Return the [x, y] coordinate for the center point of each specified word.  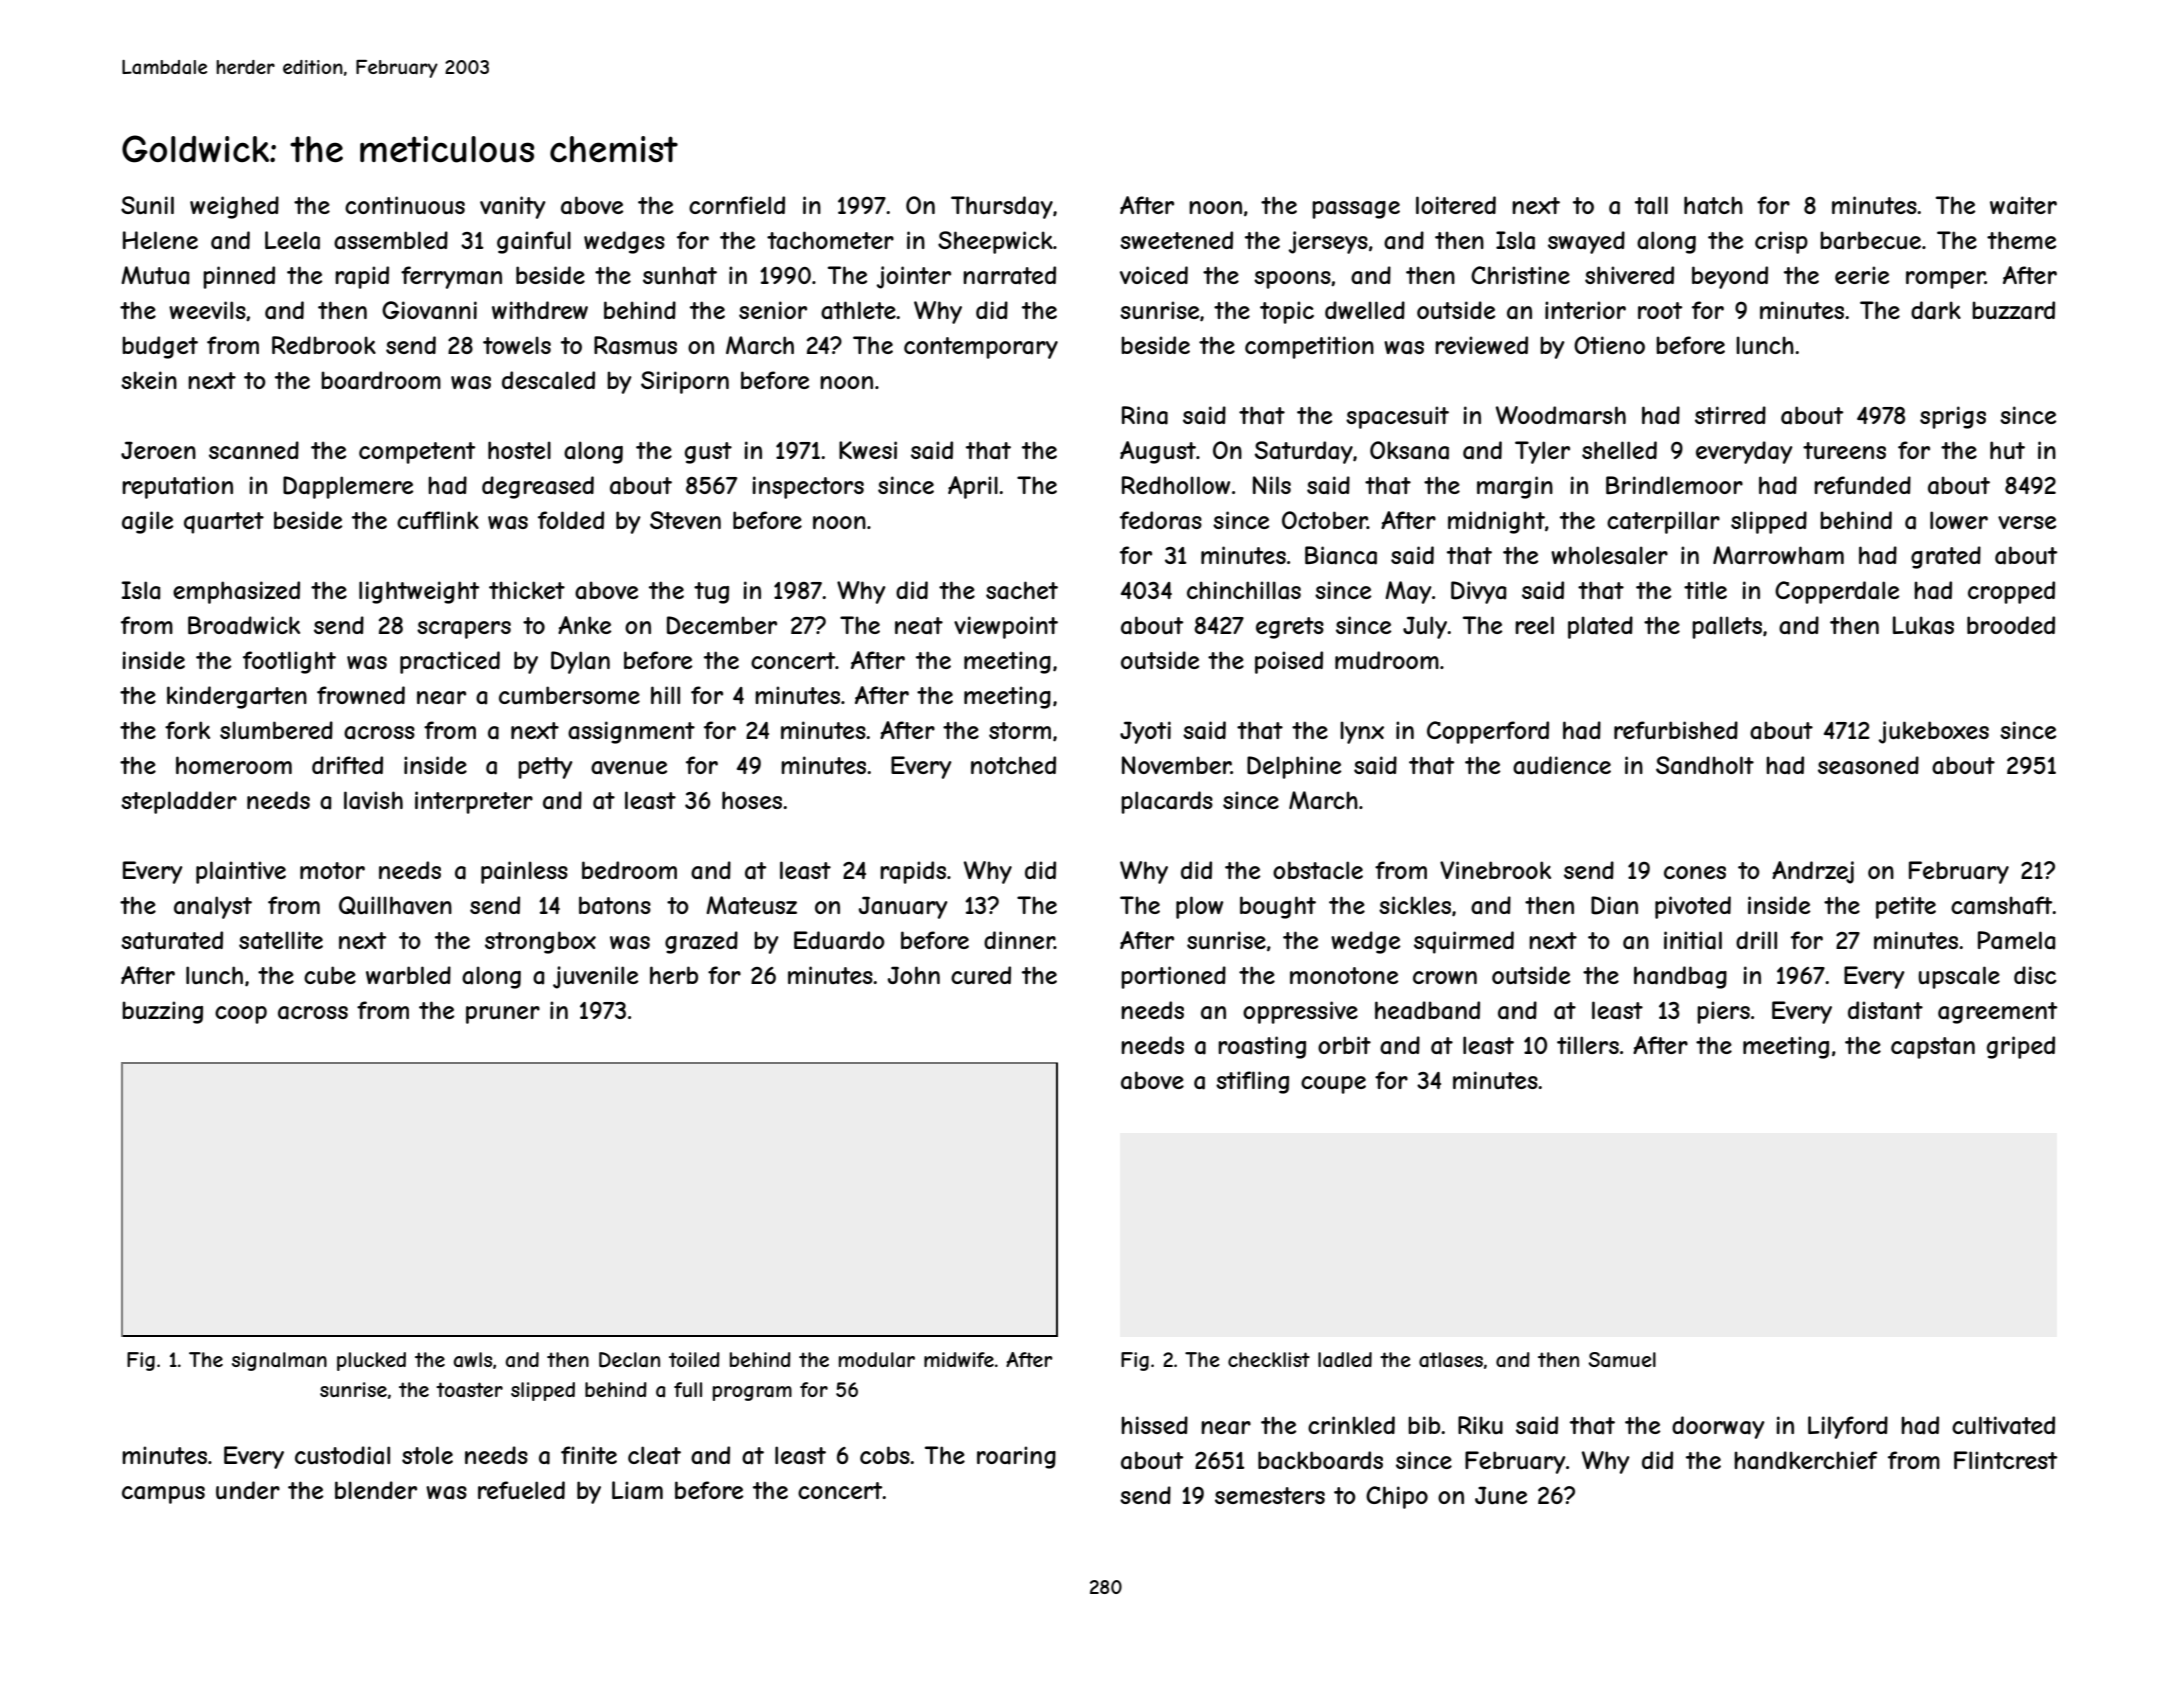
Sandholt [1705, 765]
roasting [1262, 1047]
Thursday [1002, 207]
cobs [885, 1455]
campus [163, 1495]
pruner [503, 1015]
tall [1651, 205]
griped [2021, 1047]
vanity [513, 207]
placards [1167, 802]
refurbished [1676, 730]
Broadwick [244, 625]
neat [919, 626]
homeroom [234, 765]
